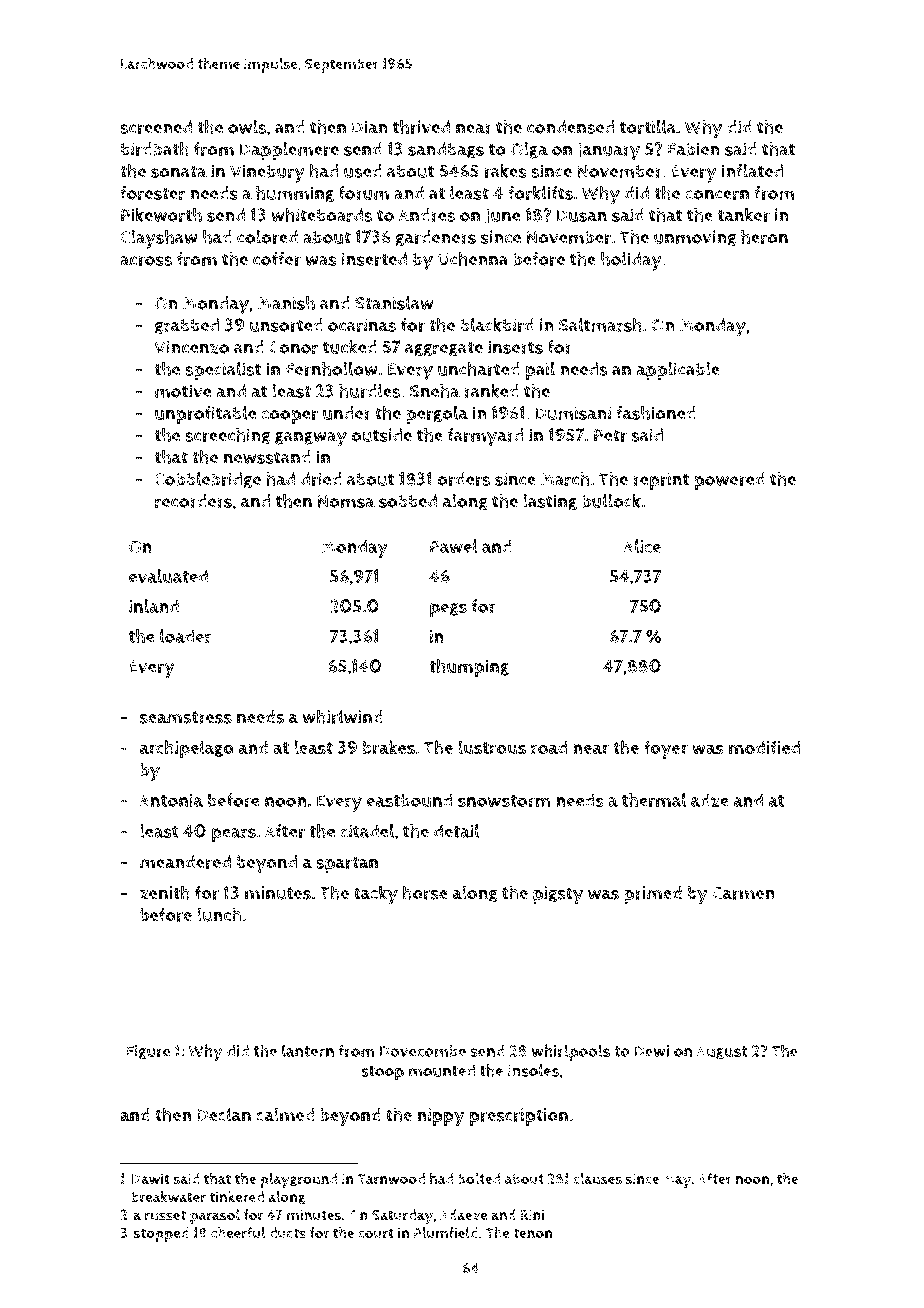 Image resolution: width=924 pixels, height=1308 pixels. What do you see at coordinates (207, 480) in the image?
I see `Cobblebridge` at bounding box center [207, 480].
